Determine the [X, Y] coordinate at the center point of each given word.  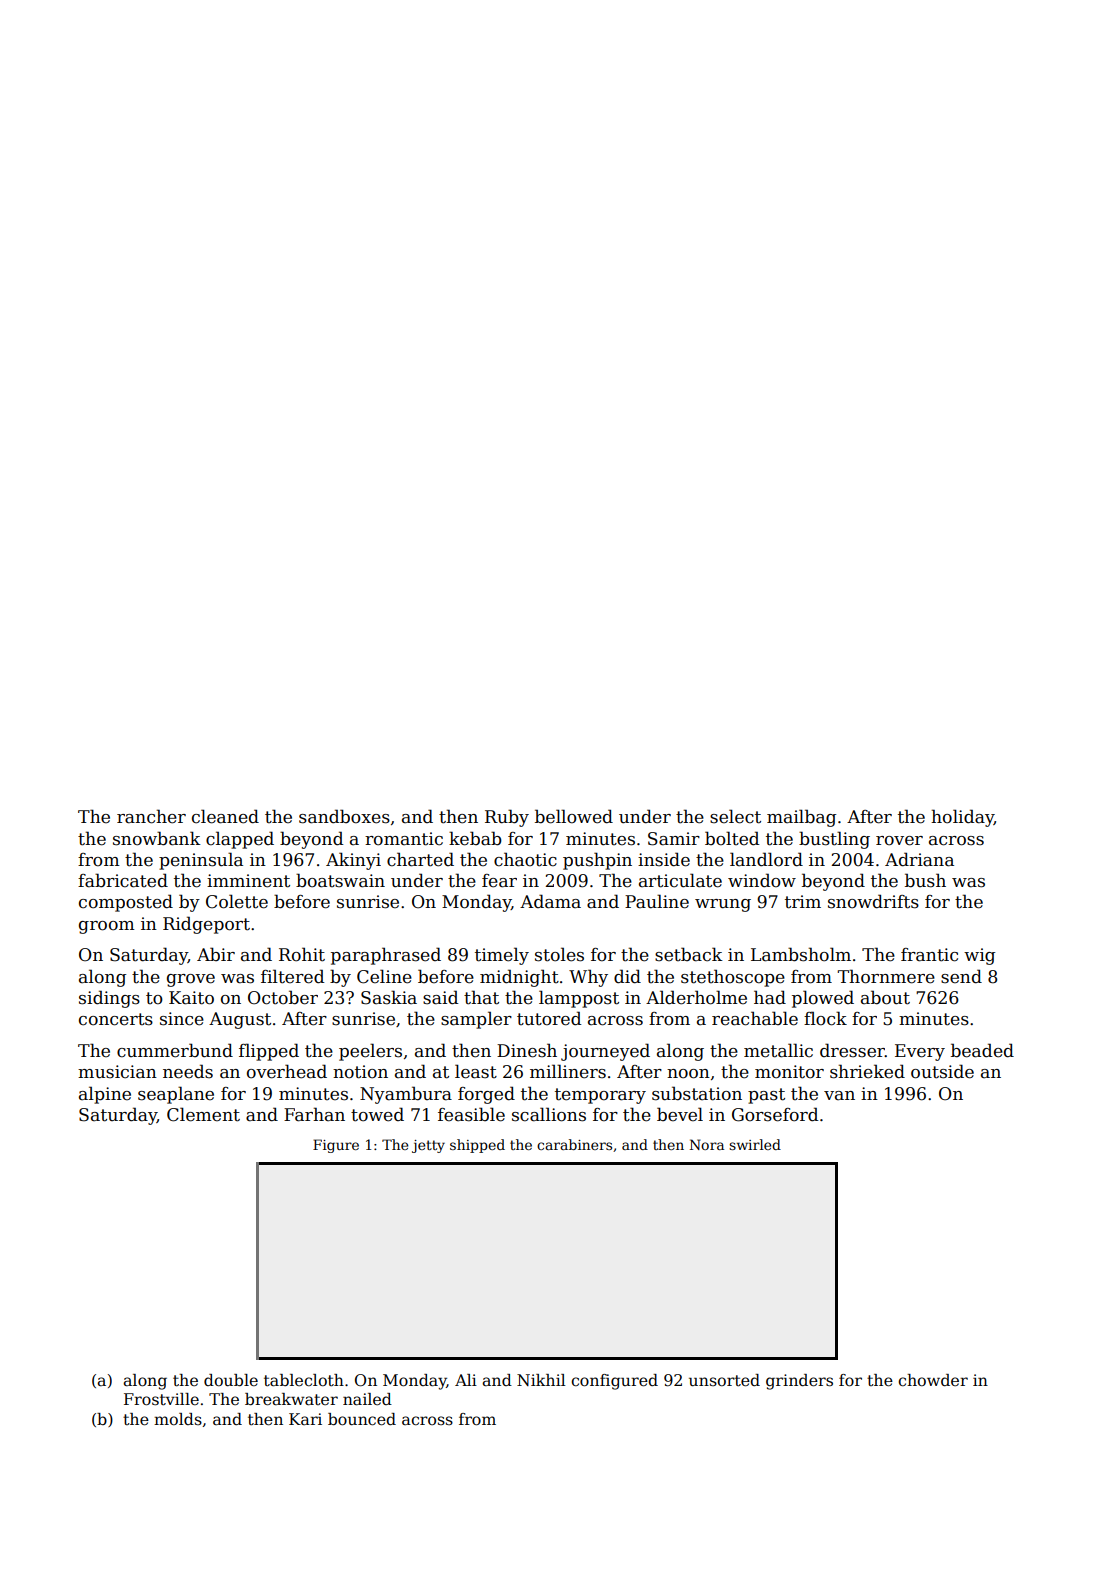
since [182, 1019]
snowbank [157, 838]
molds [178, 1419]
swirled [755, 1144]
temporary [600, 1096]
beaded [982, 1050]
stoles [559, 954]
